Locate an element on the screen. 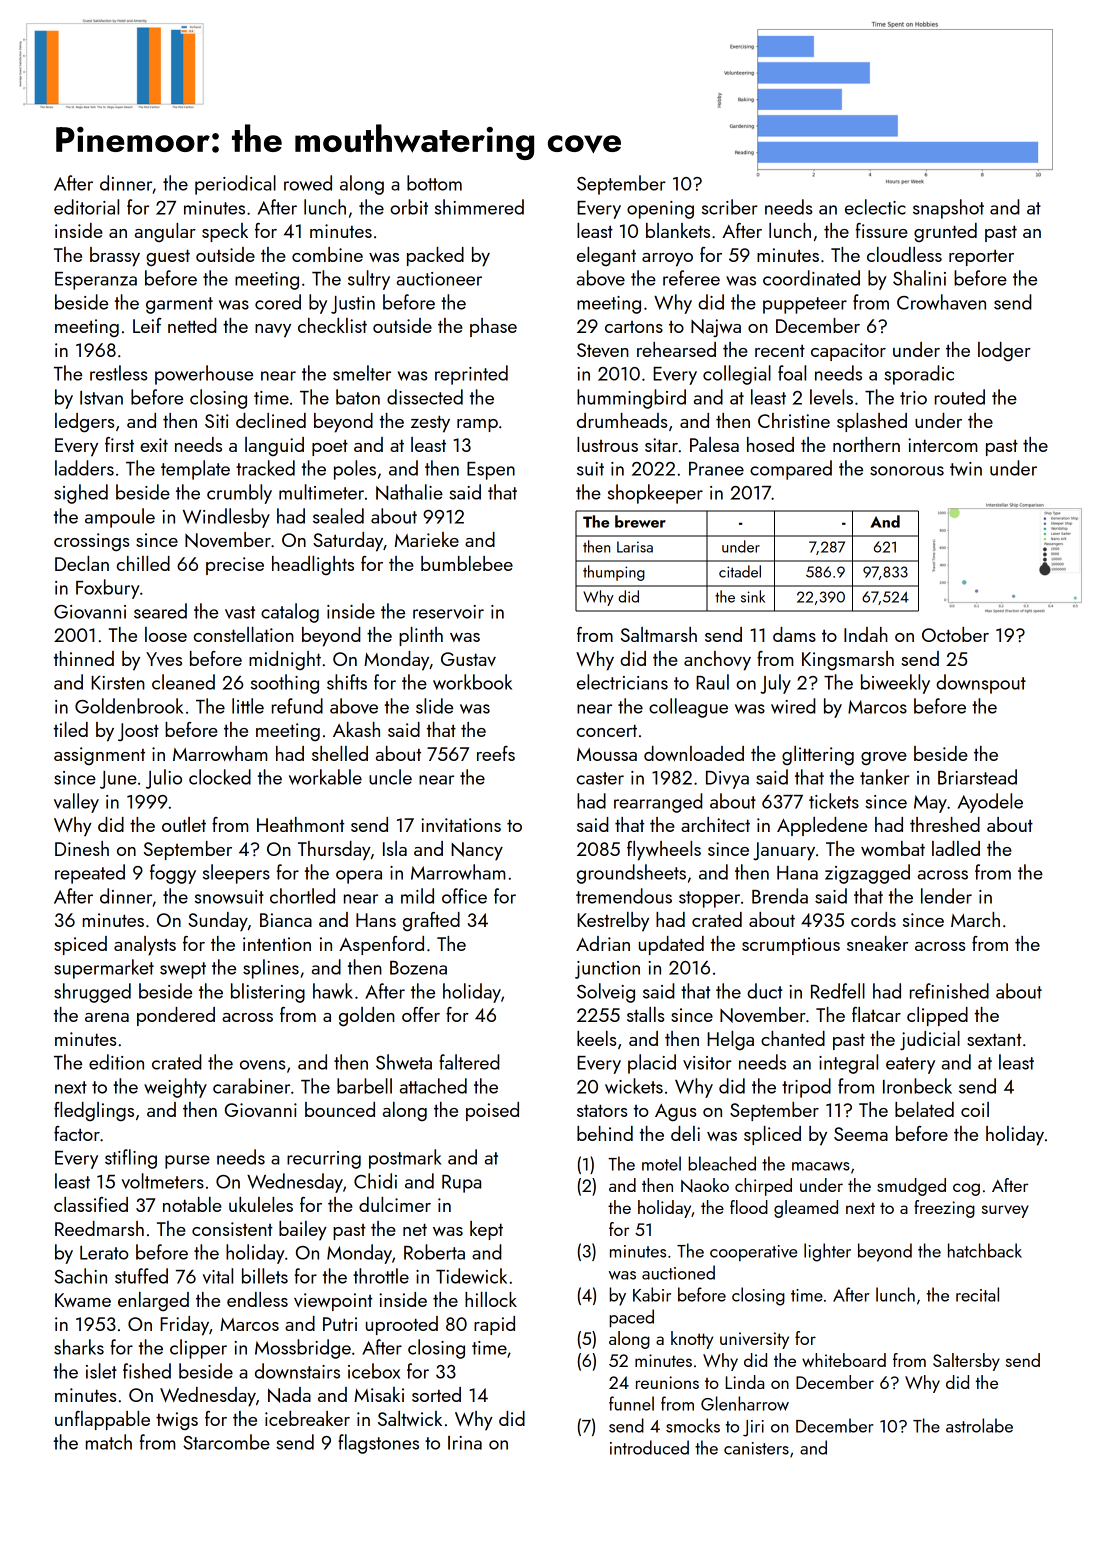  astrolabe is located at coordinates (979, 1425).
